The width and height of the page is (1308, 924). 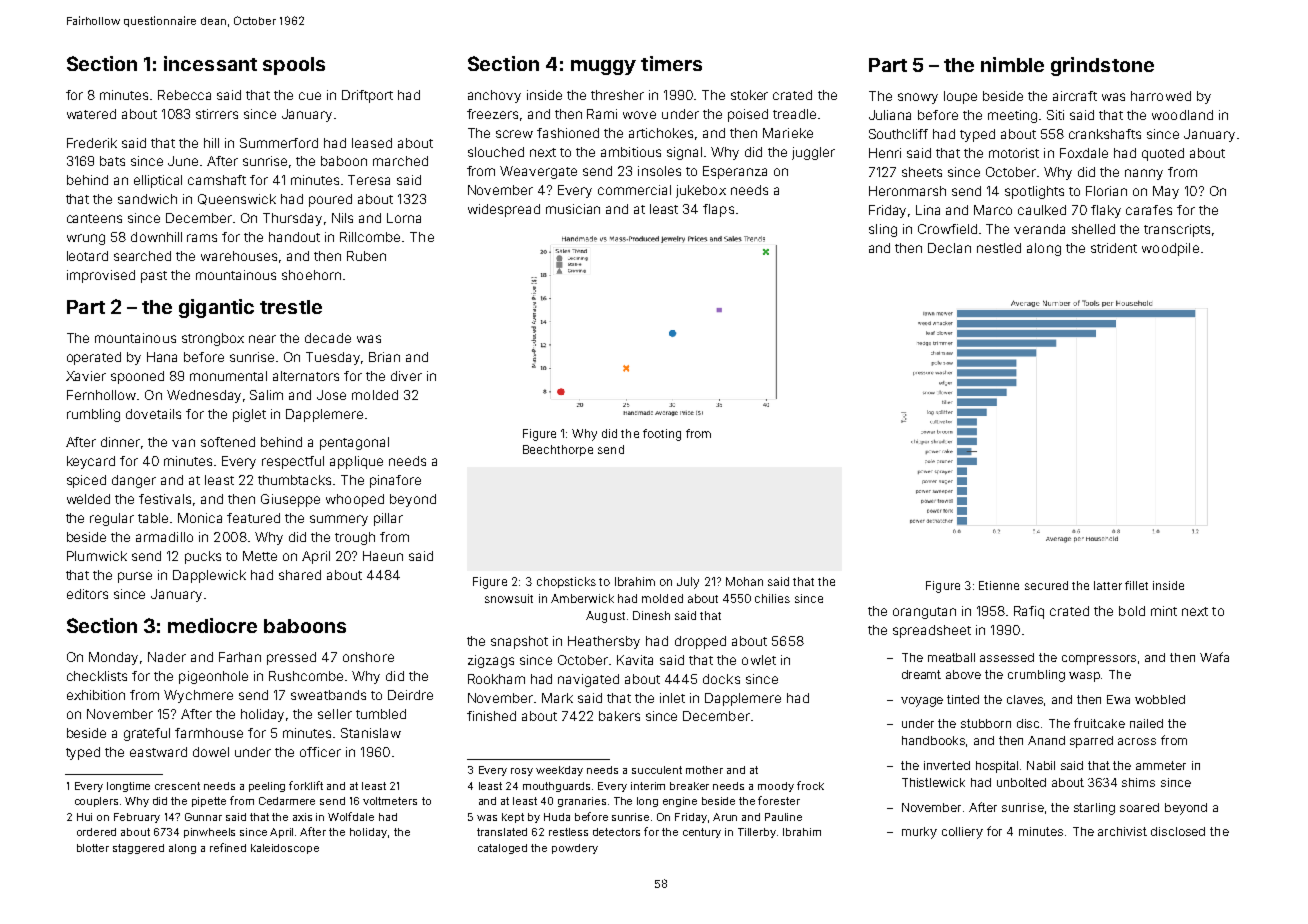 What do you see at coordinates (96, 802) in the page?
I see `couplers` at bounding box center [96, 802].
